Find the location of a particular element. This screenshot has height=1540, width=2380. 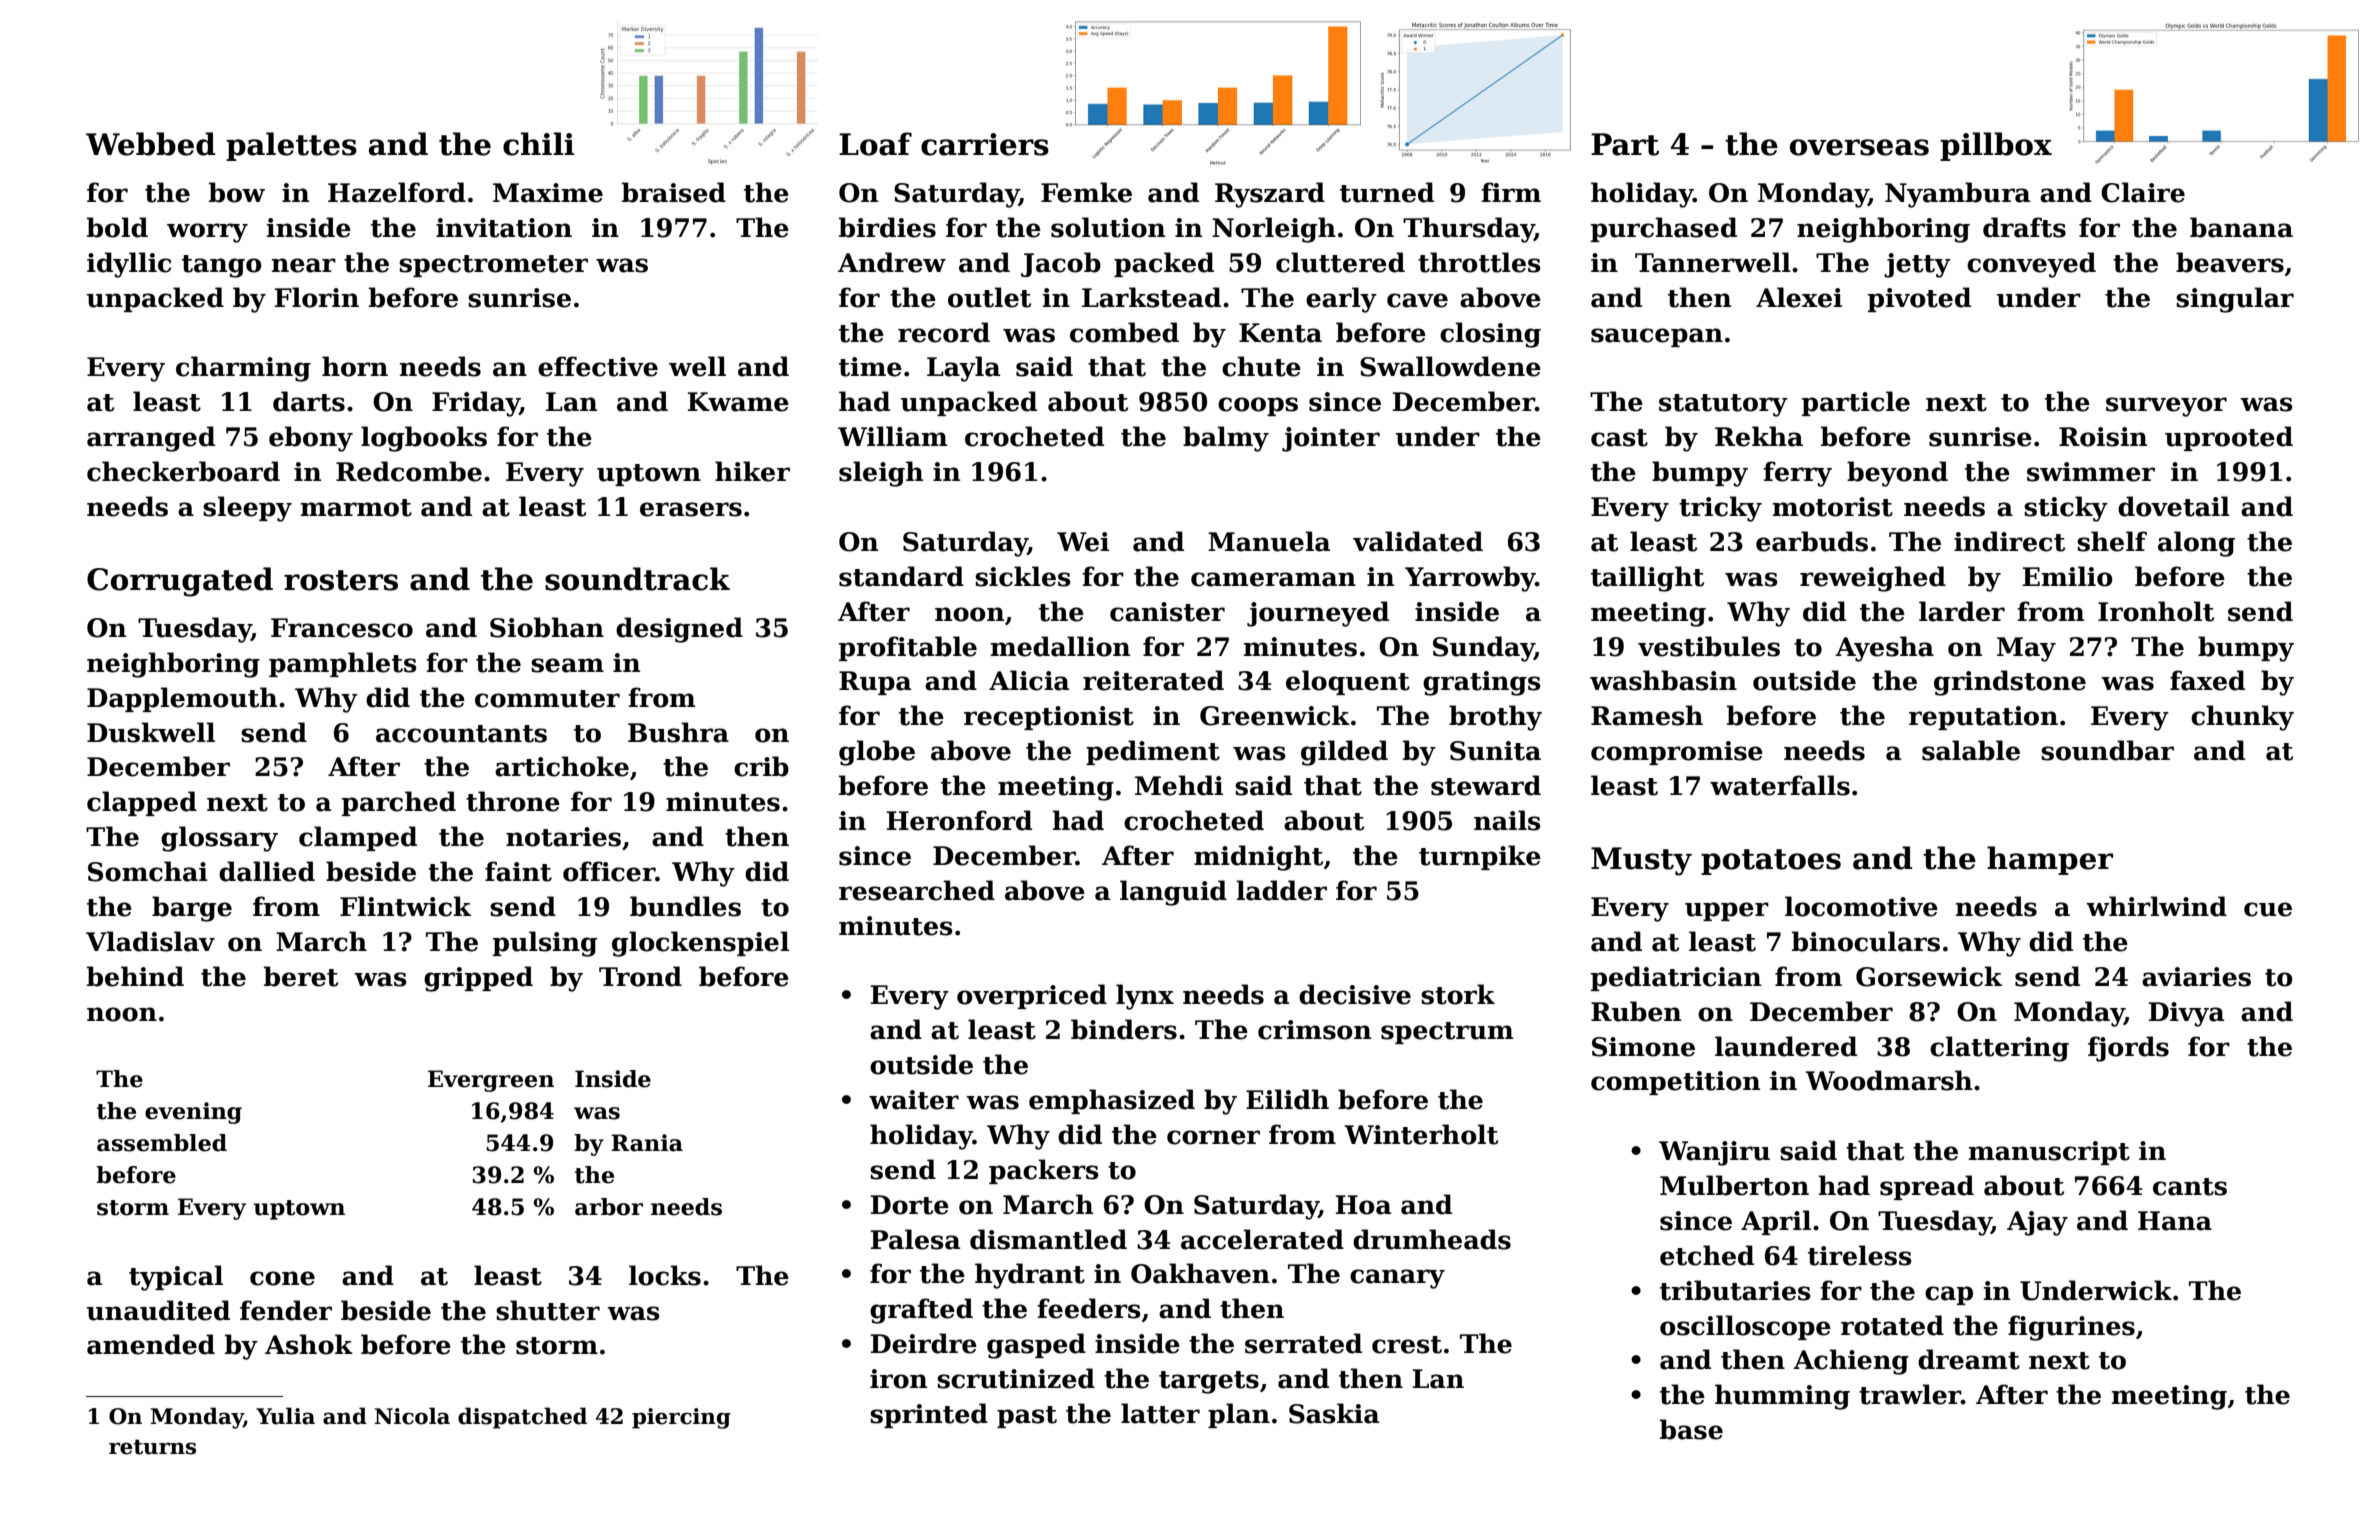

assembled is located at coordinates (162, 1143).
